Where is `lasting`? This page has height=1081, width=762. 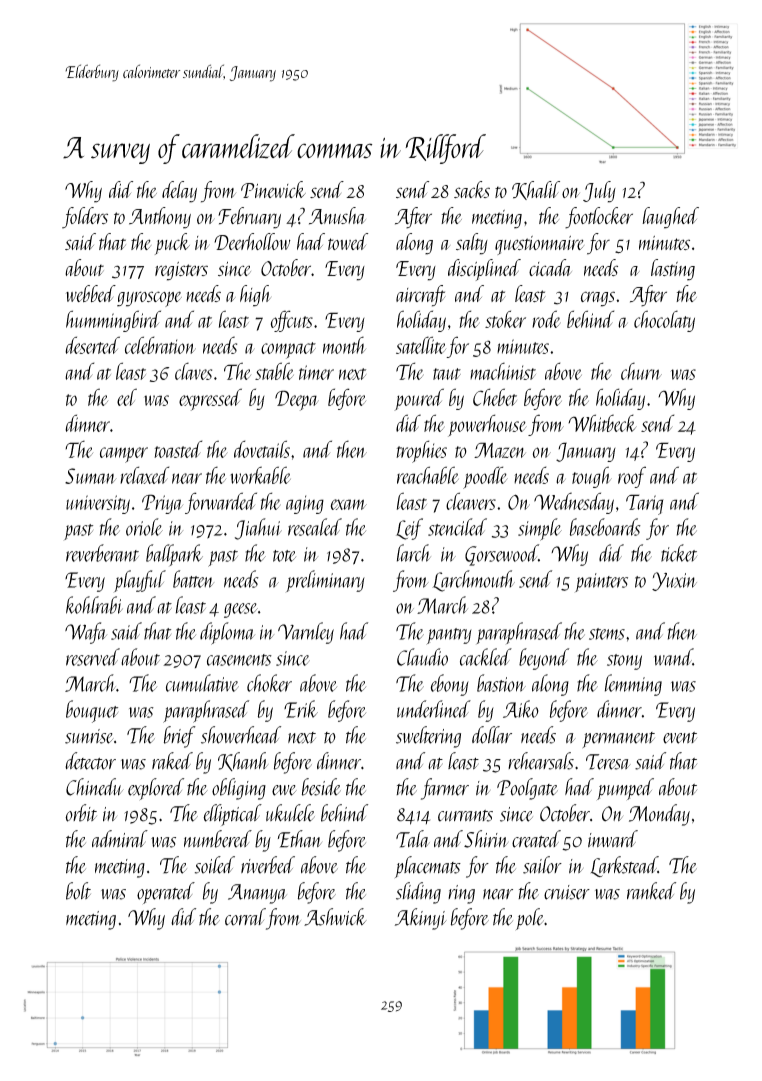 lasting is located at coordinates (673, 270).
